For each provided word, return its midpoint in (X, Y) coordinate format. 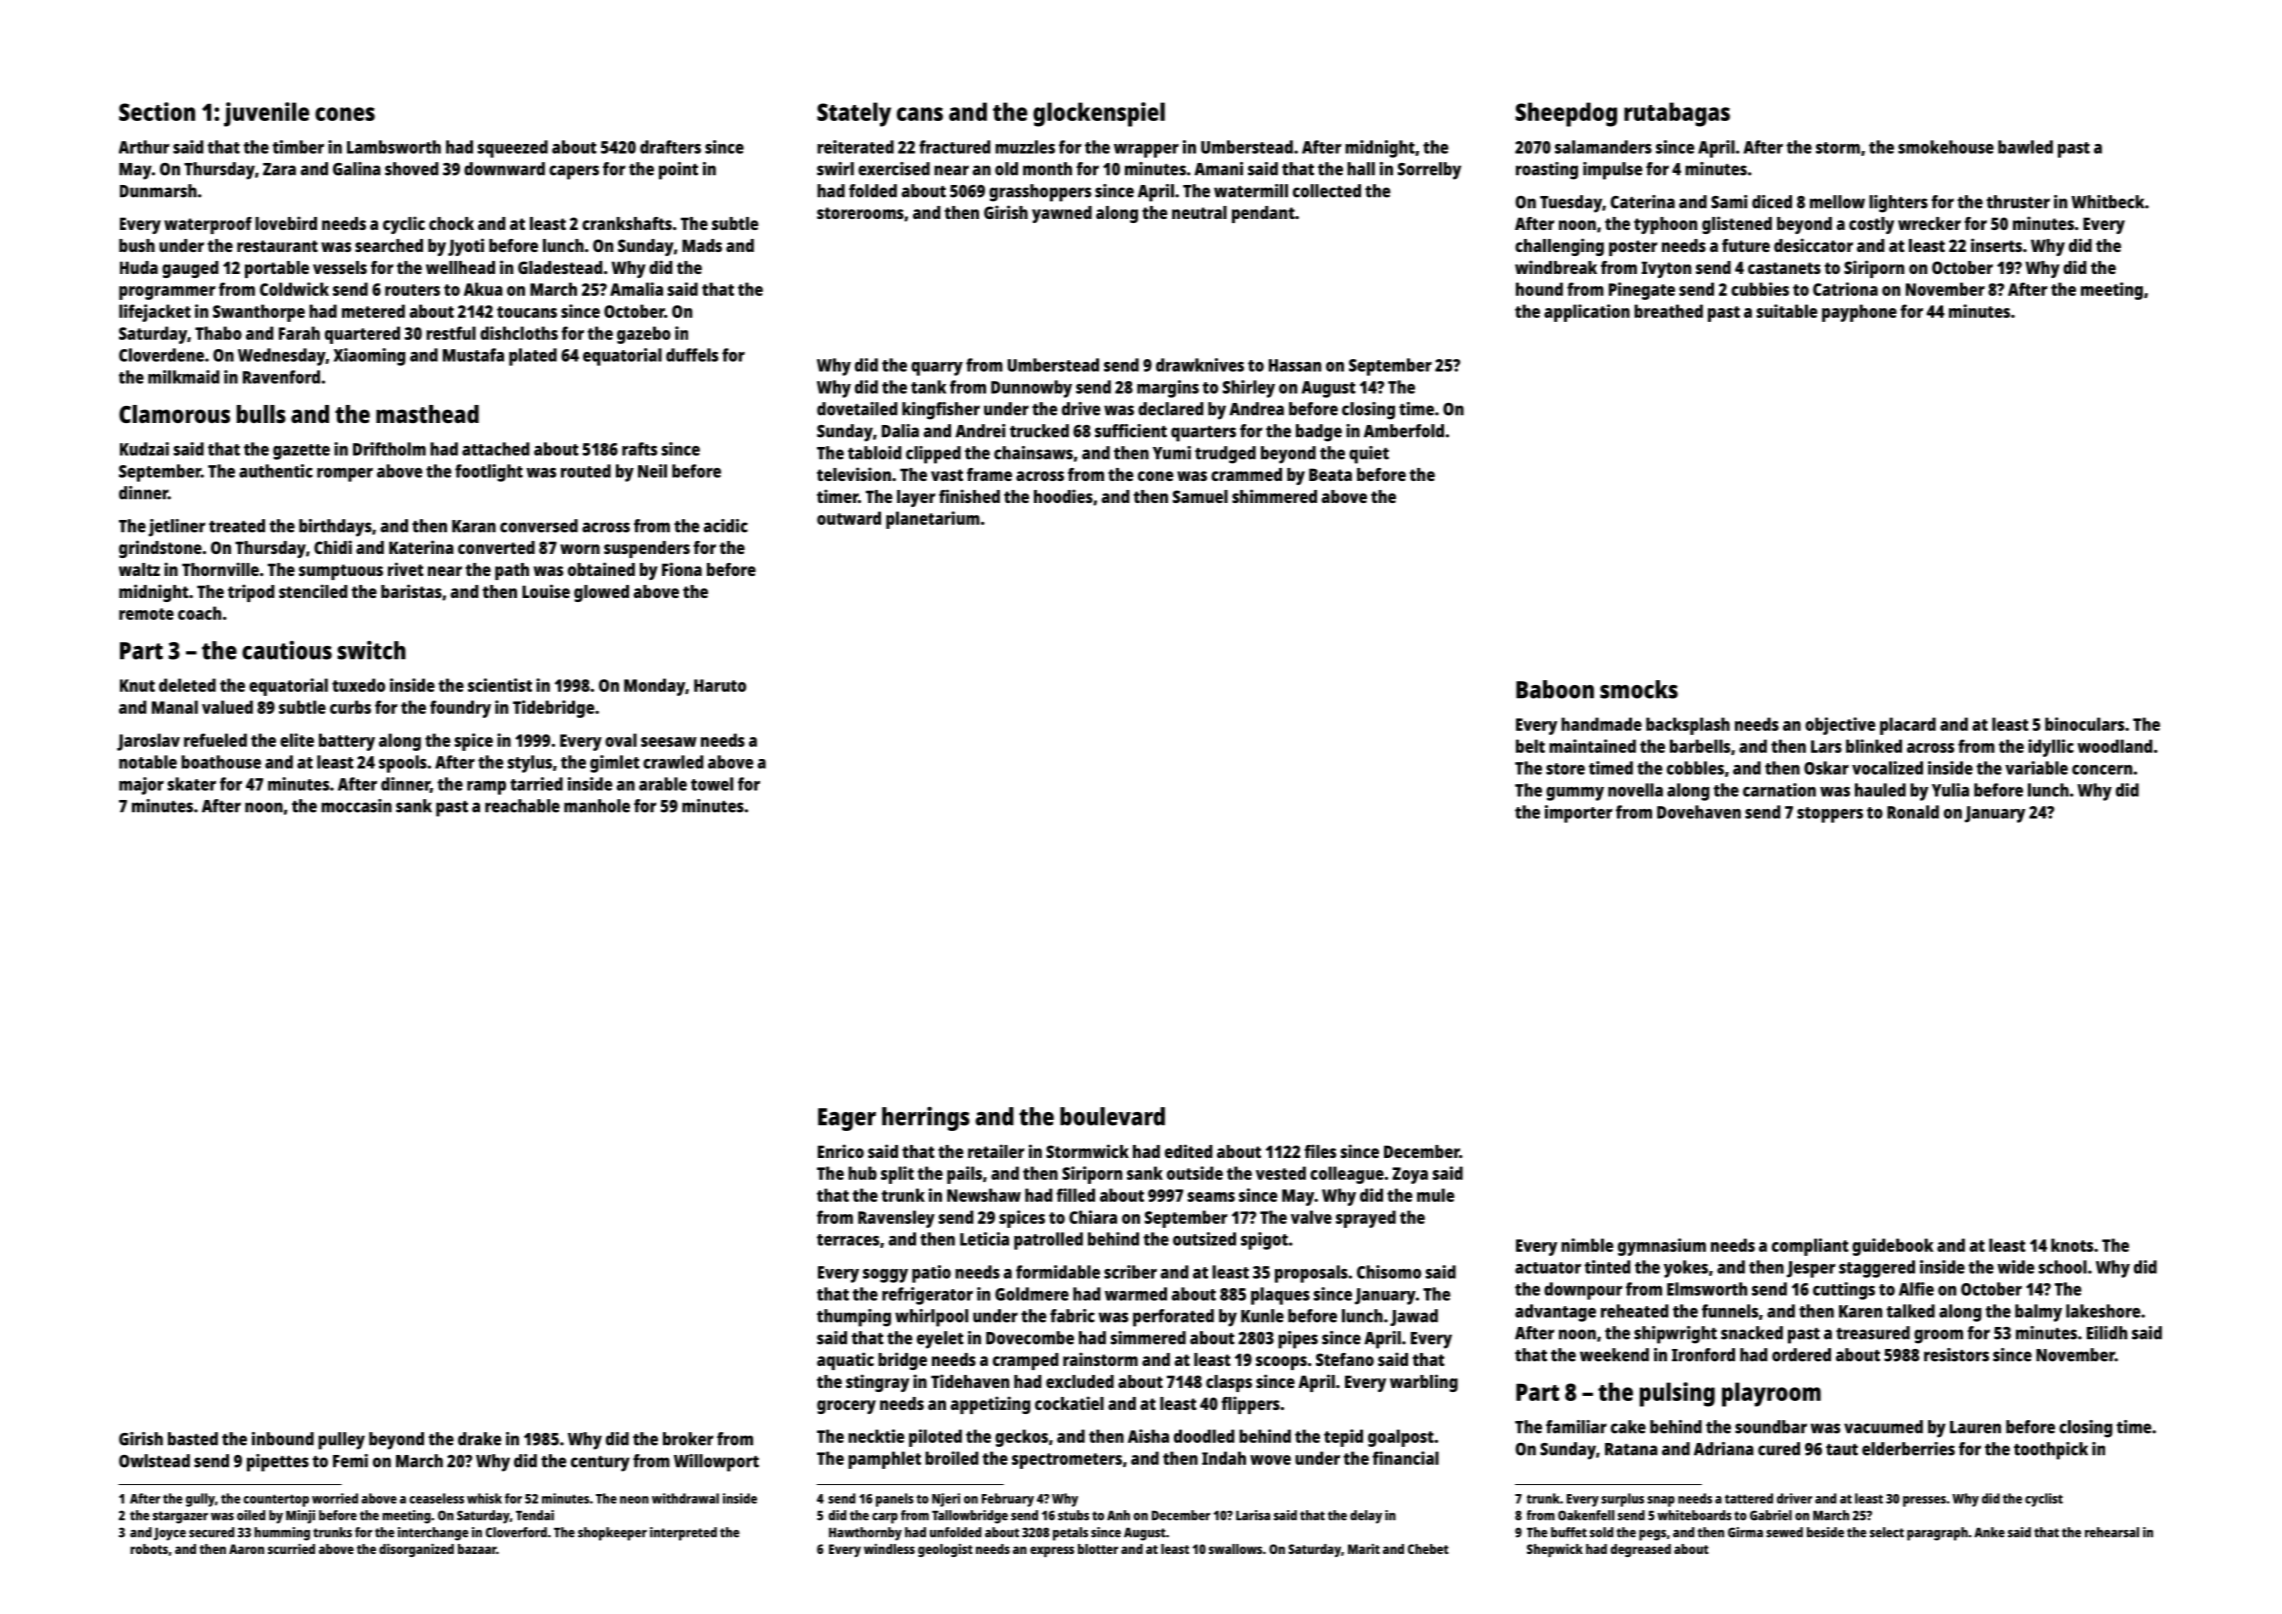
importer (1578, 814)
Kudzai (144, 449)
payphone (1859, 313)
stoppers (1830, 815)
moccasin (356, 806)
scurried (291, 1548)
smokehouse (1946, 147)
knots (2072, 1245)
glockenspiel (1099, 114)
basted (193, 1439)
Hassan (1295, 365)
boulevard (1112, 1116)
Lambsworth (394, 147)
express (1052, 1551)
